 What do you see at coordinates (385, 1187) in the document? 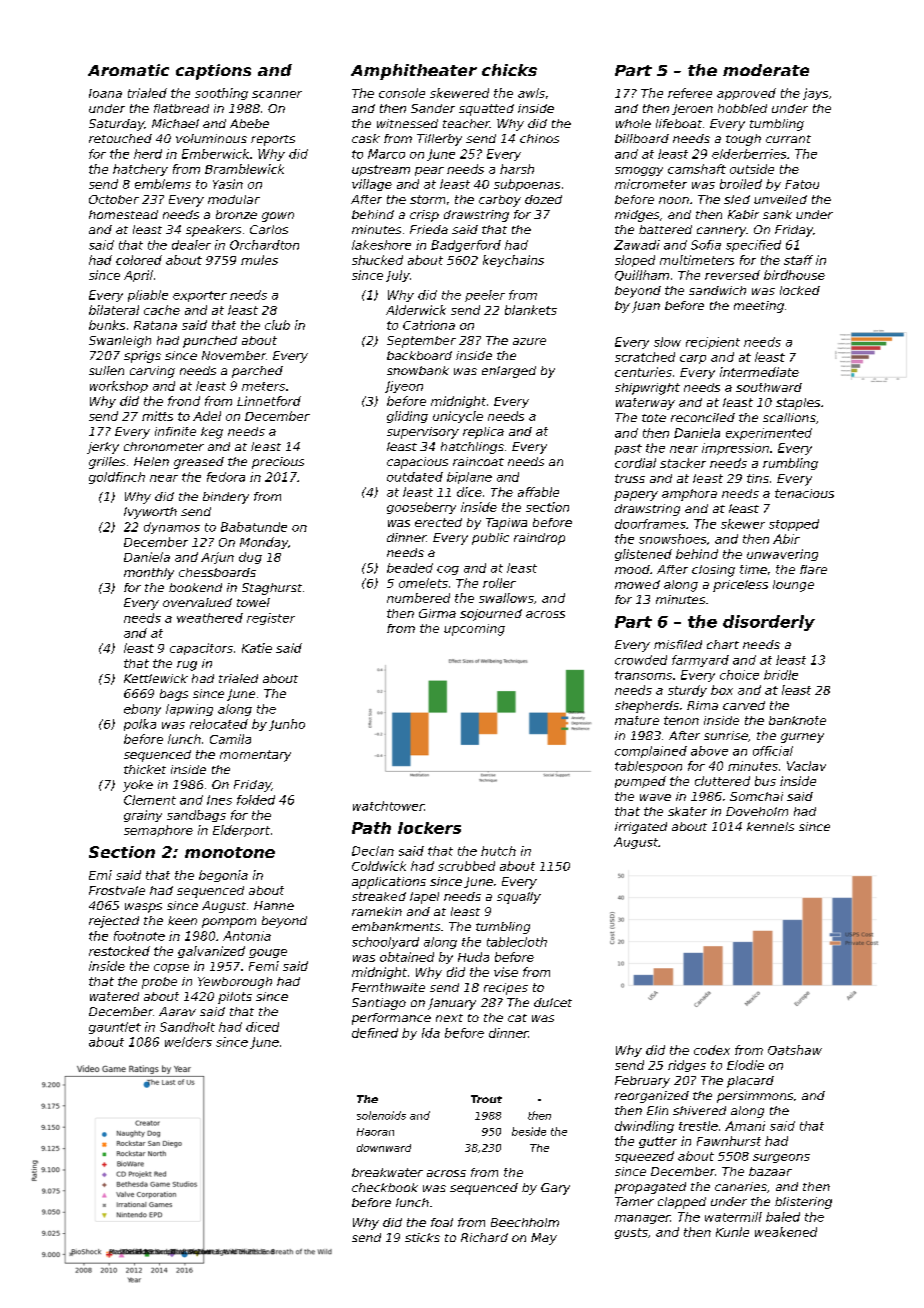
I see `checkbook` at bounding box center [385, 1187].
